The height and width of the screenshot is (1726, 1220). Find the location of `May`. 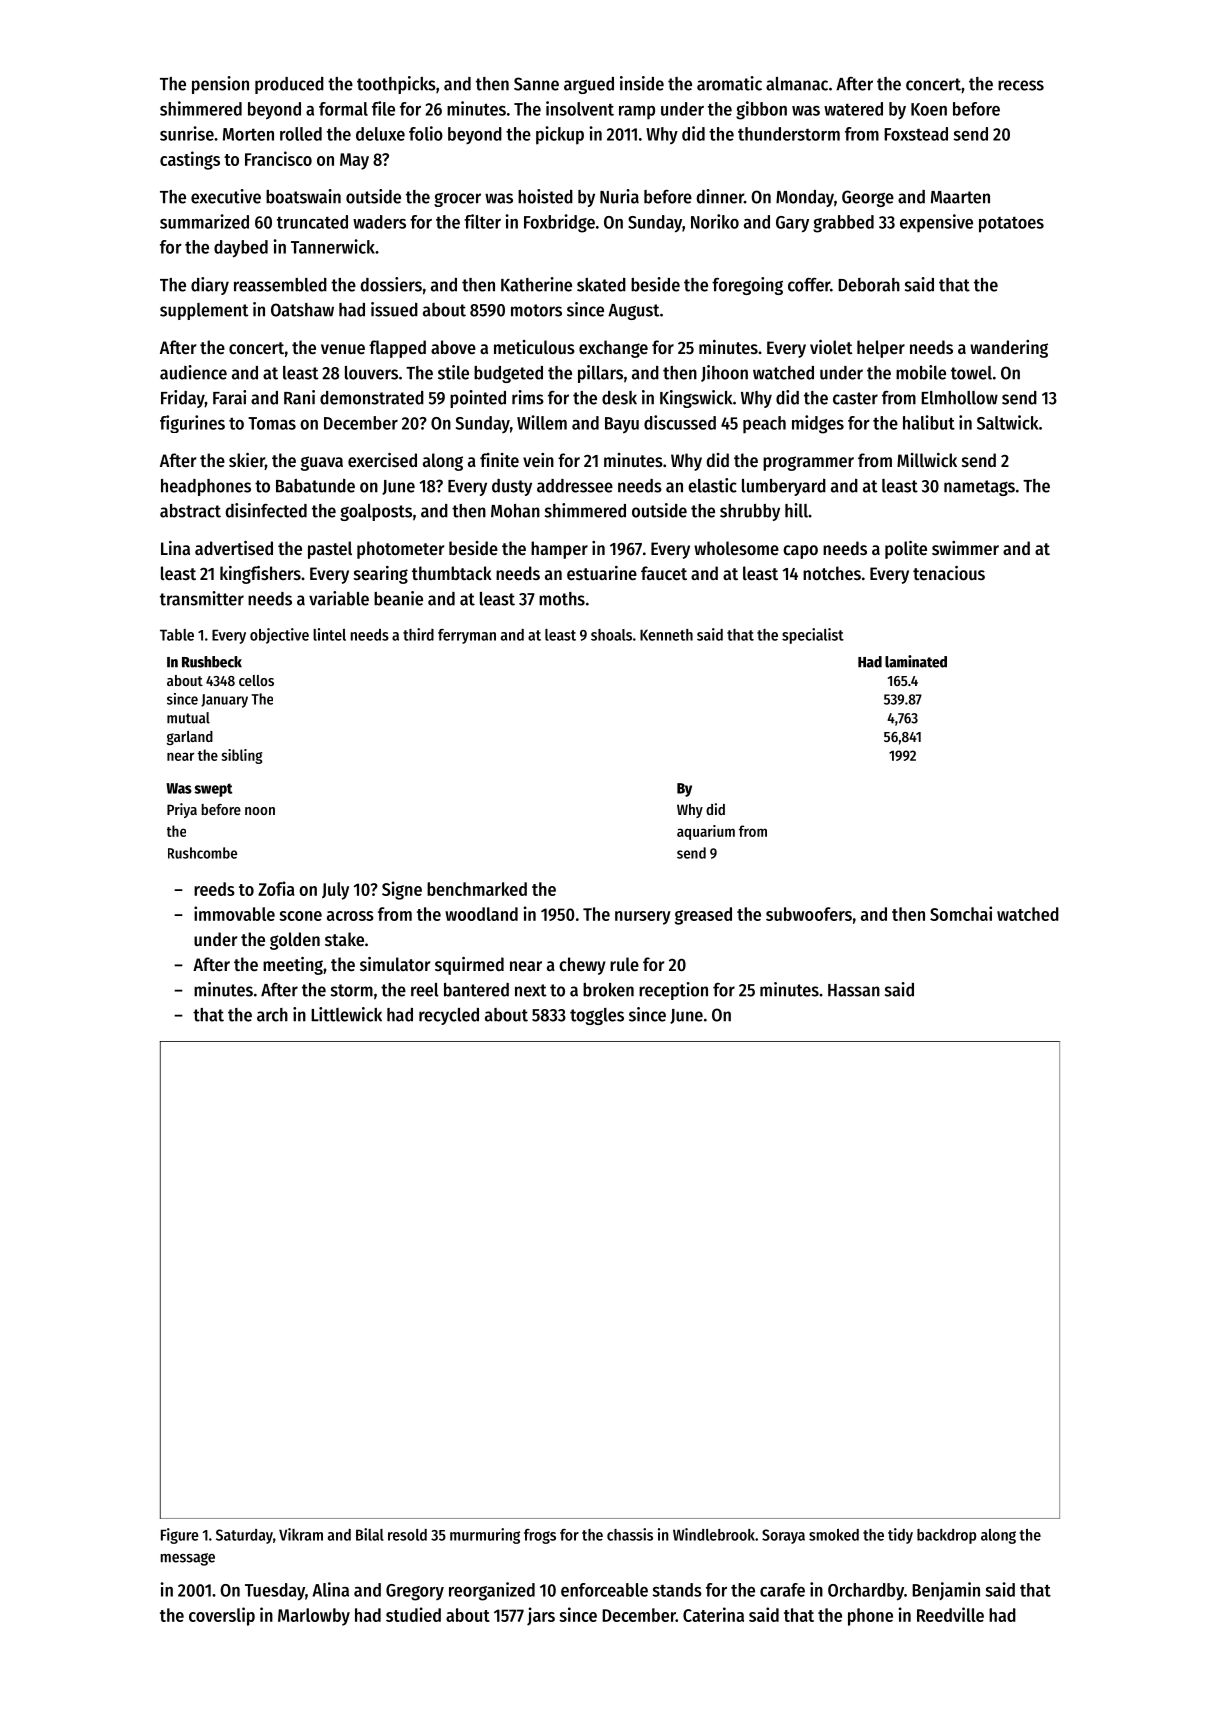

May is located at coordinates (354, 161).
